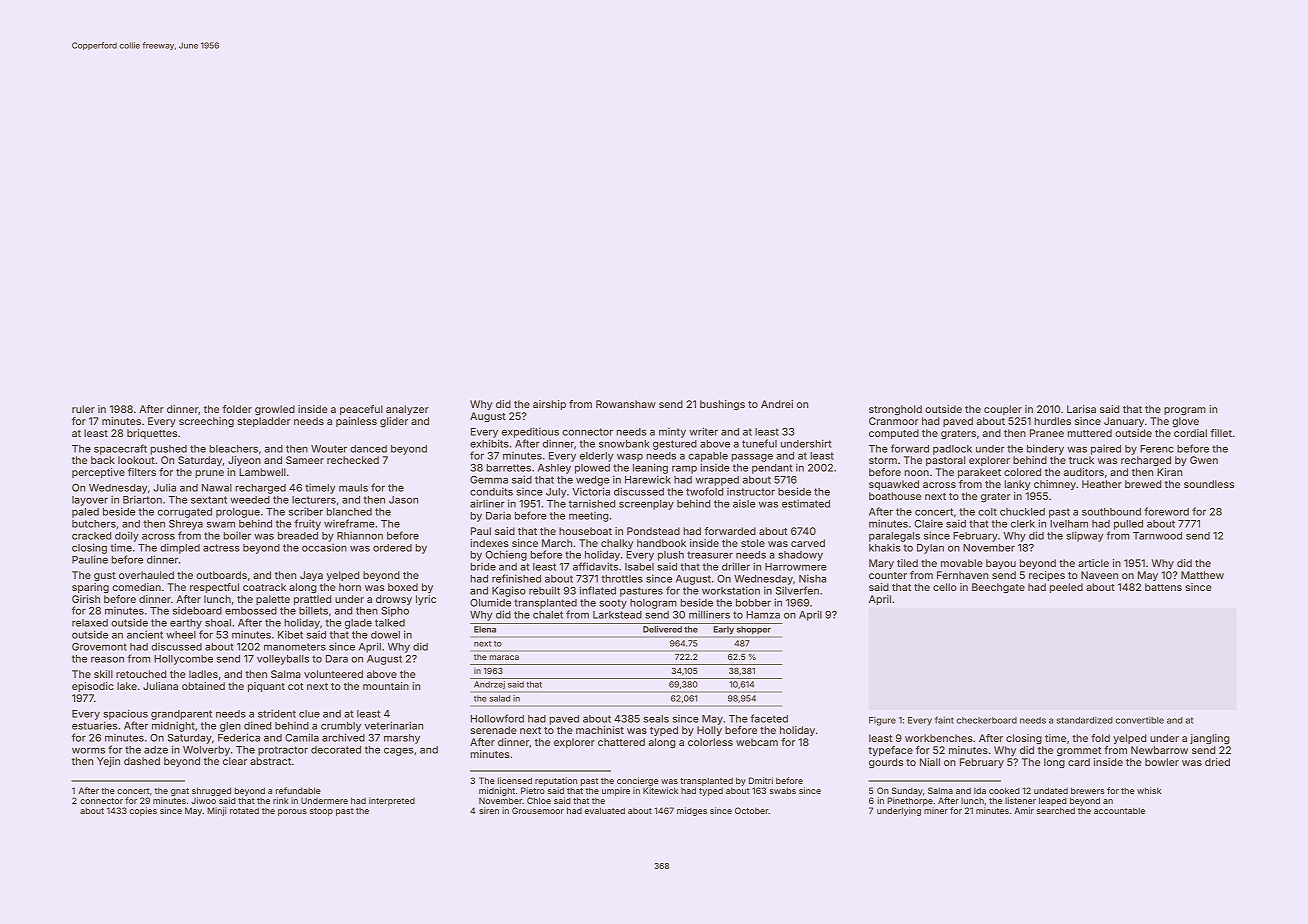 The image size is (1308, 924). What do you see at coordinates (1001, 564) in the screenshot?
I see `bayou` at bounding box center [1001, 564].
